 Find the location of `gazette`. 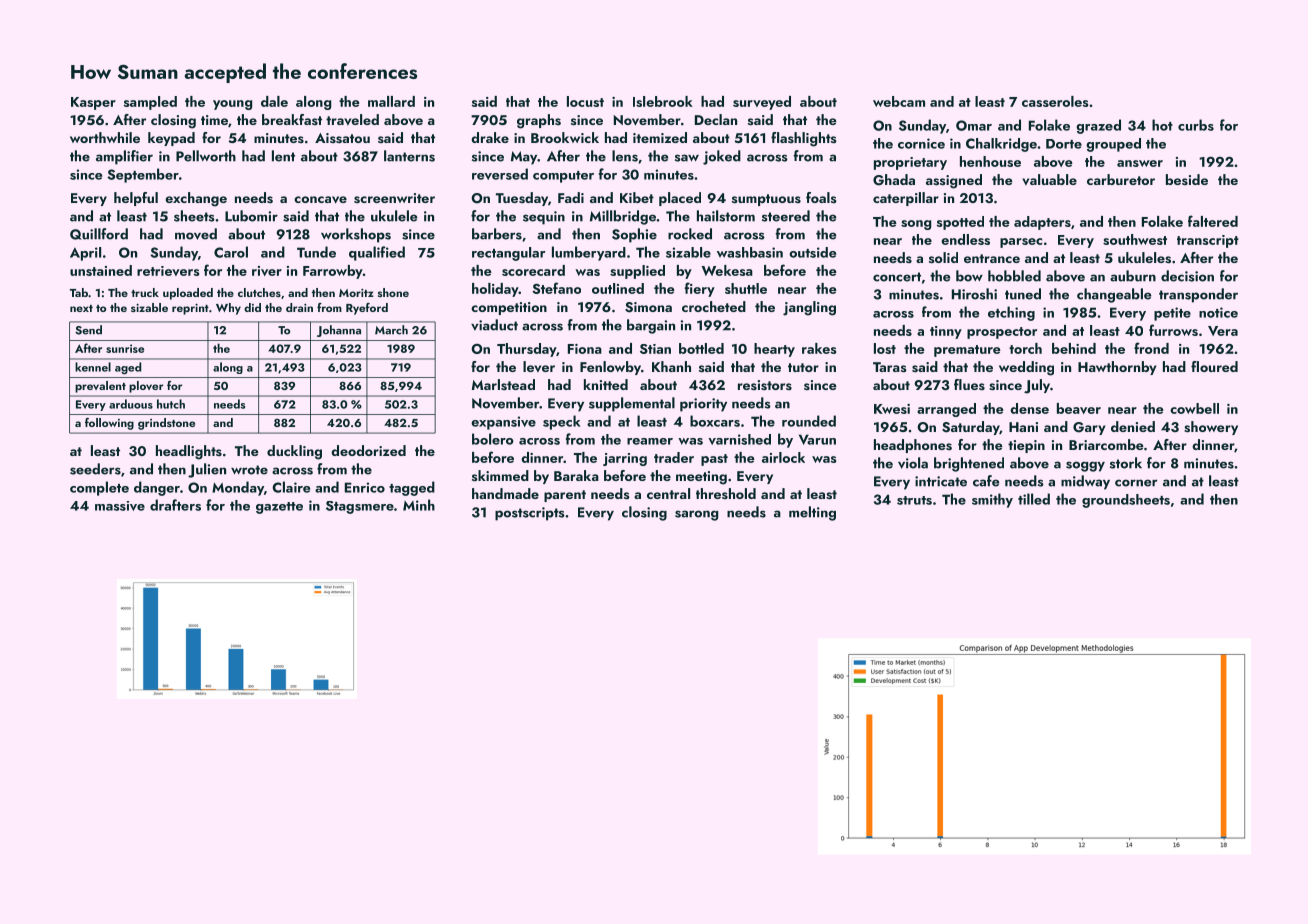

gazette is located at coordinates (279, 508).
